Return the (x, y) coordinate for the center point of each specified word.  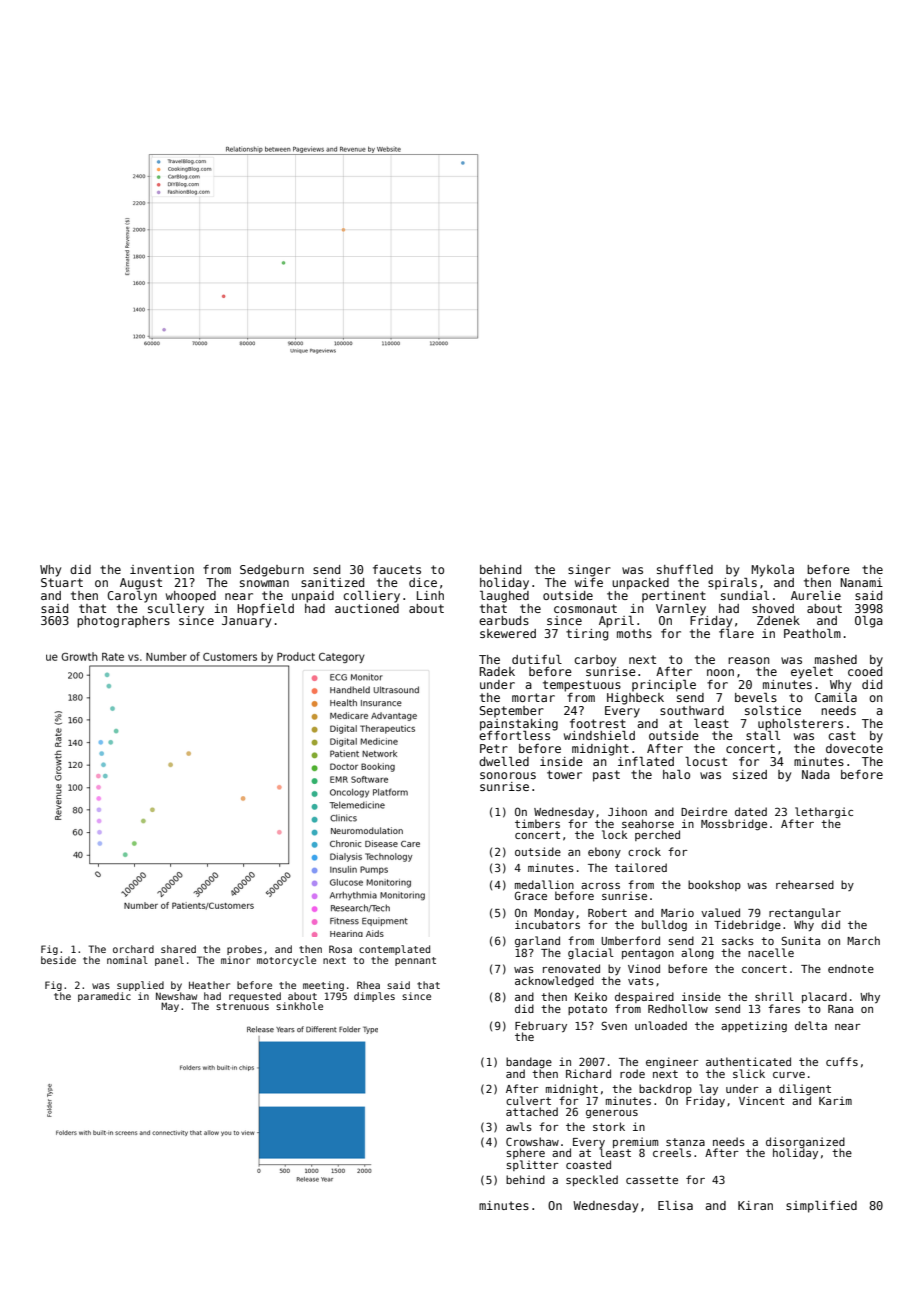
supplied (140, 986)
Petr (494, 748)
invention (162, 569)
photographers (123, 622)
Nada (816, 774)
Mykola (772, 570)
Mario (677, 912)
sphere (526, 1153)
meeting (323, 986)
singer (589, 571)
